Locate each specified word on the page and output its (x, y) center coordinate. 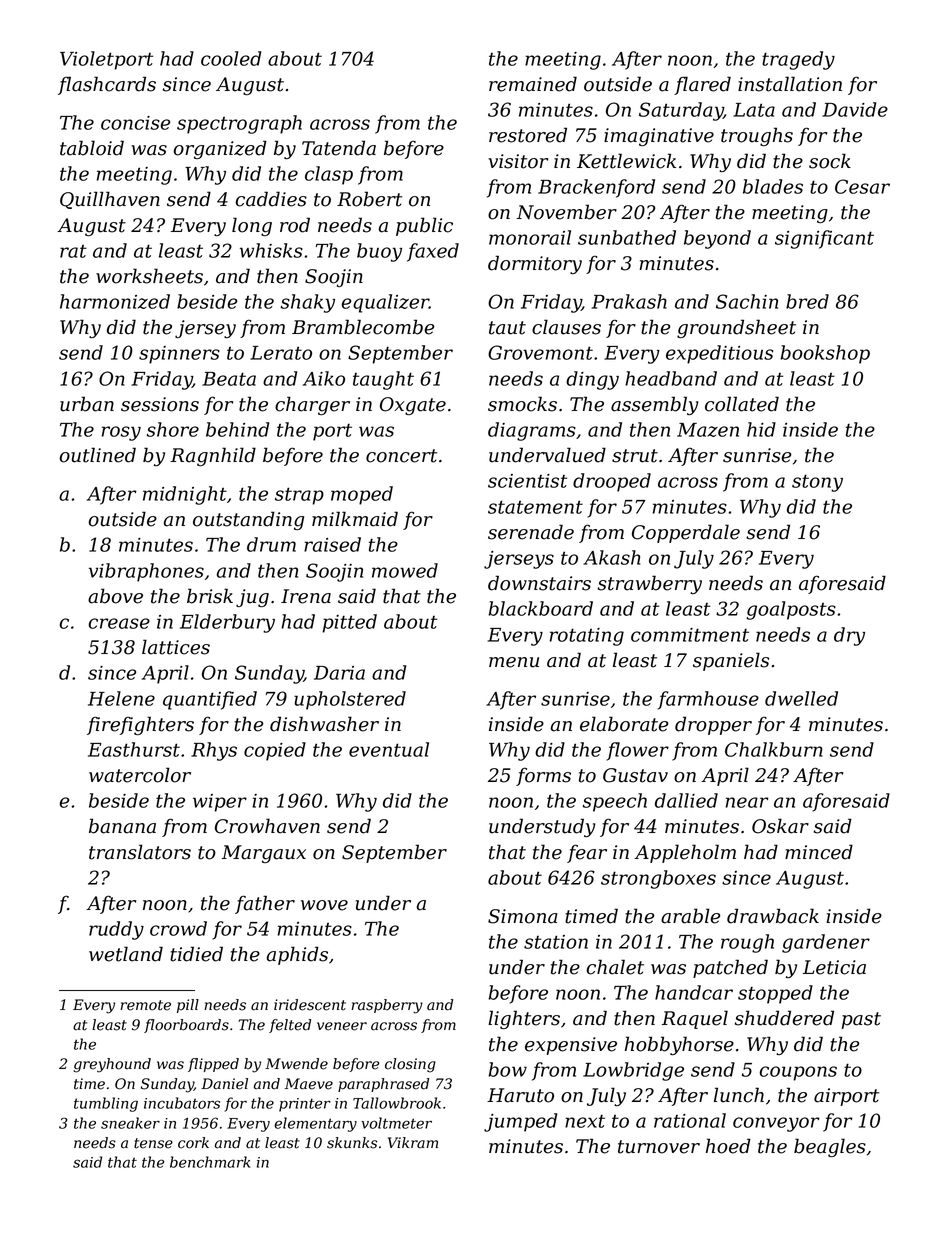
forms (543, 776)
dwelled (801, 698)
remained (533, 84)
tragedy (798, 60)
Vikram (413, 1143)
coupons (798, 1073)
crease (119, 623)
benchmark (210, 1162)
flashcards (107, 85)
